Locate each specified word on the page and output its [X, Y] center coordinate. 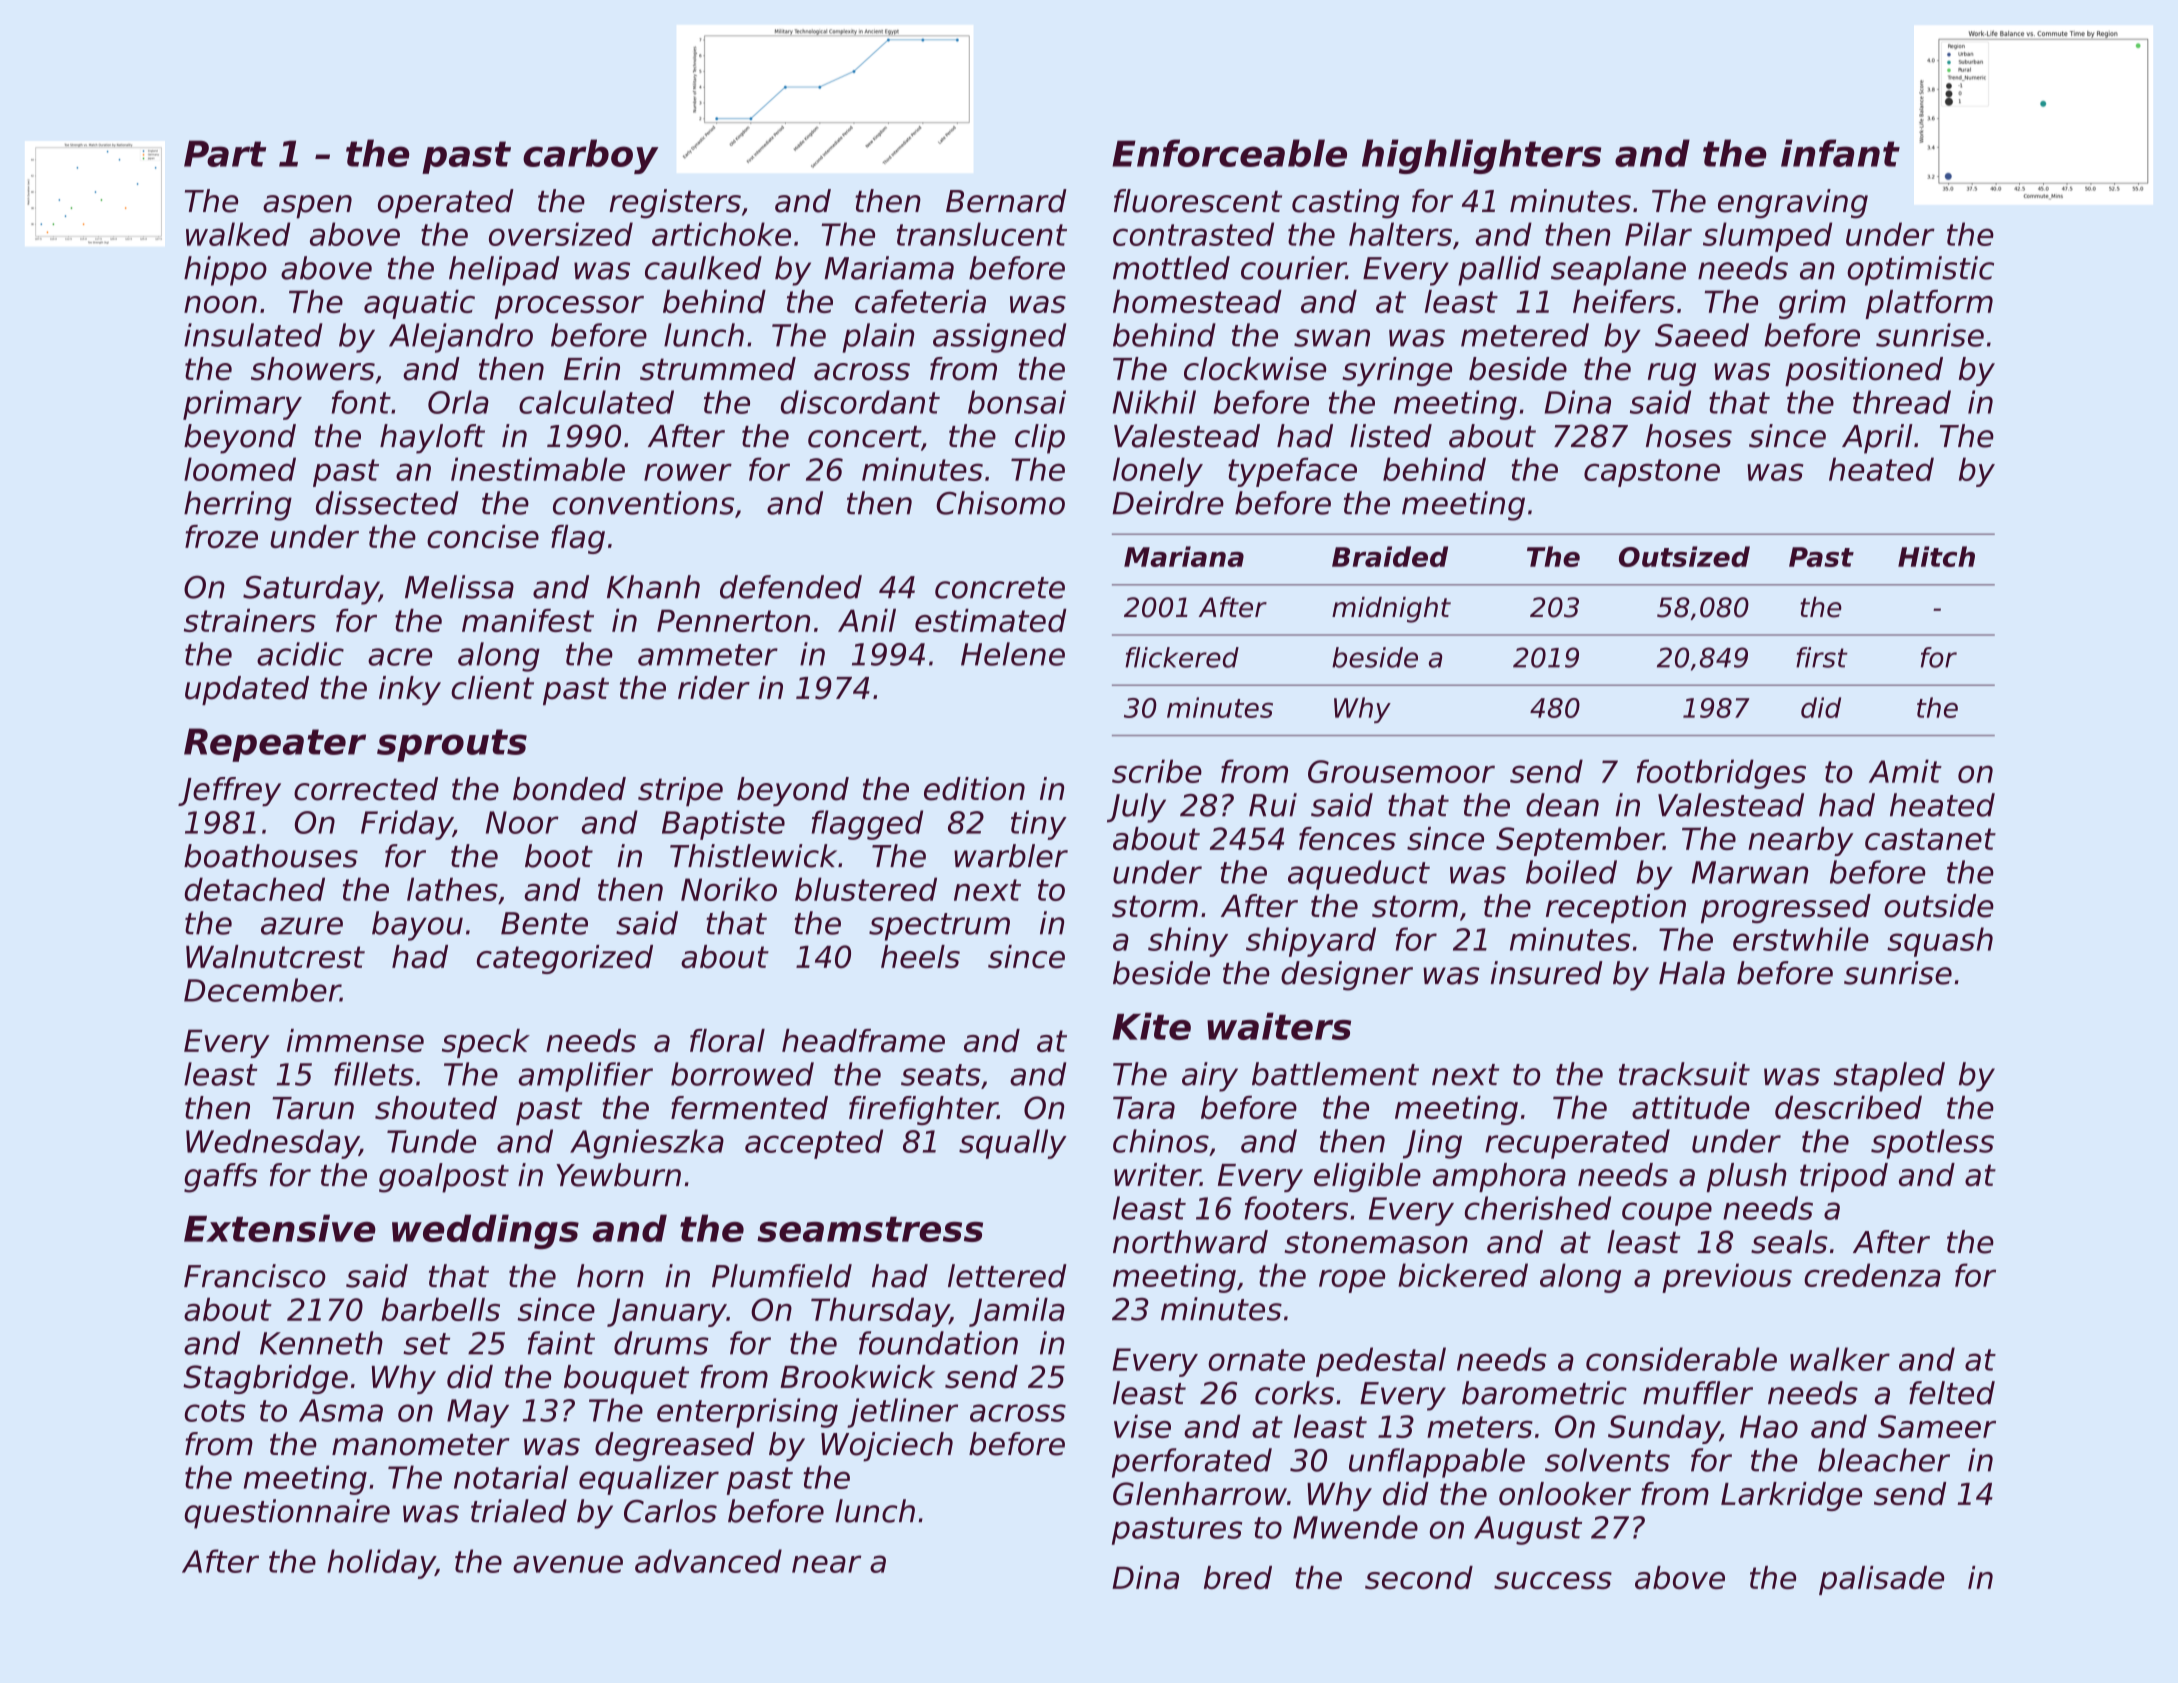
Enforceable [1229, 153]
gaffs [221, 1178]
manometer [421, 1445]
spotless [1932, 1144]
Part [225, 153]
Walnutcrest [275, 957]
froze [221, 536]
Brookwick [857, 1377]
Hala [1692, 973]
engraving [1793, 204]
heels [920, 957]
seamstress [870, 1229]
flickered [1182, 657]
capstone [1652, 473]
